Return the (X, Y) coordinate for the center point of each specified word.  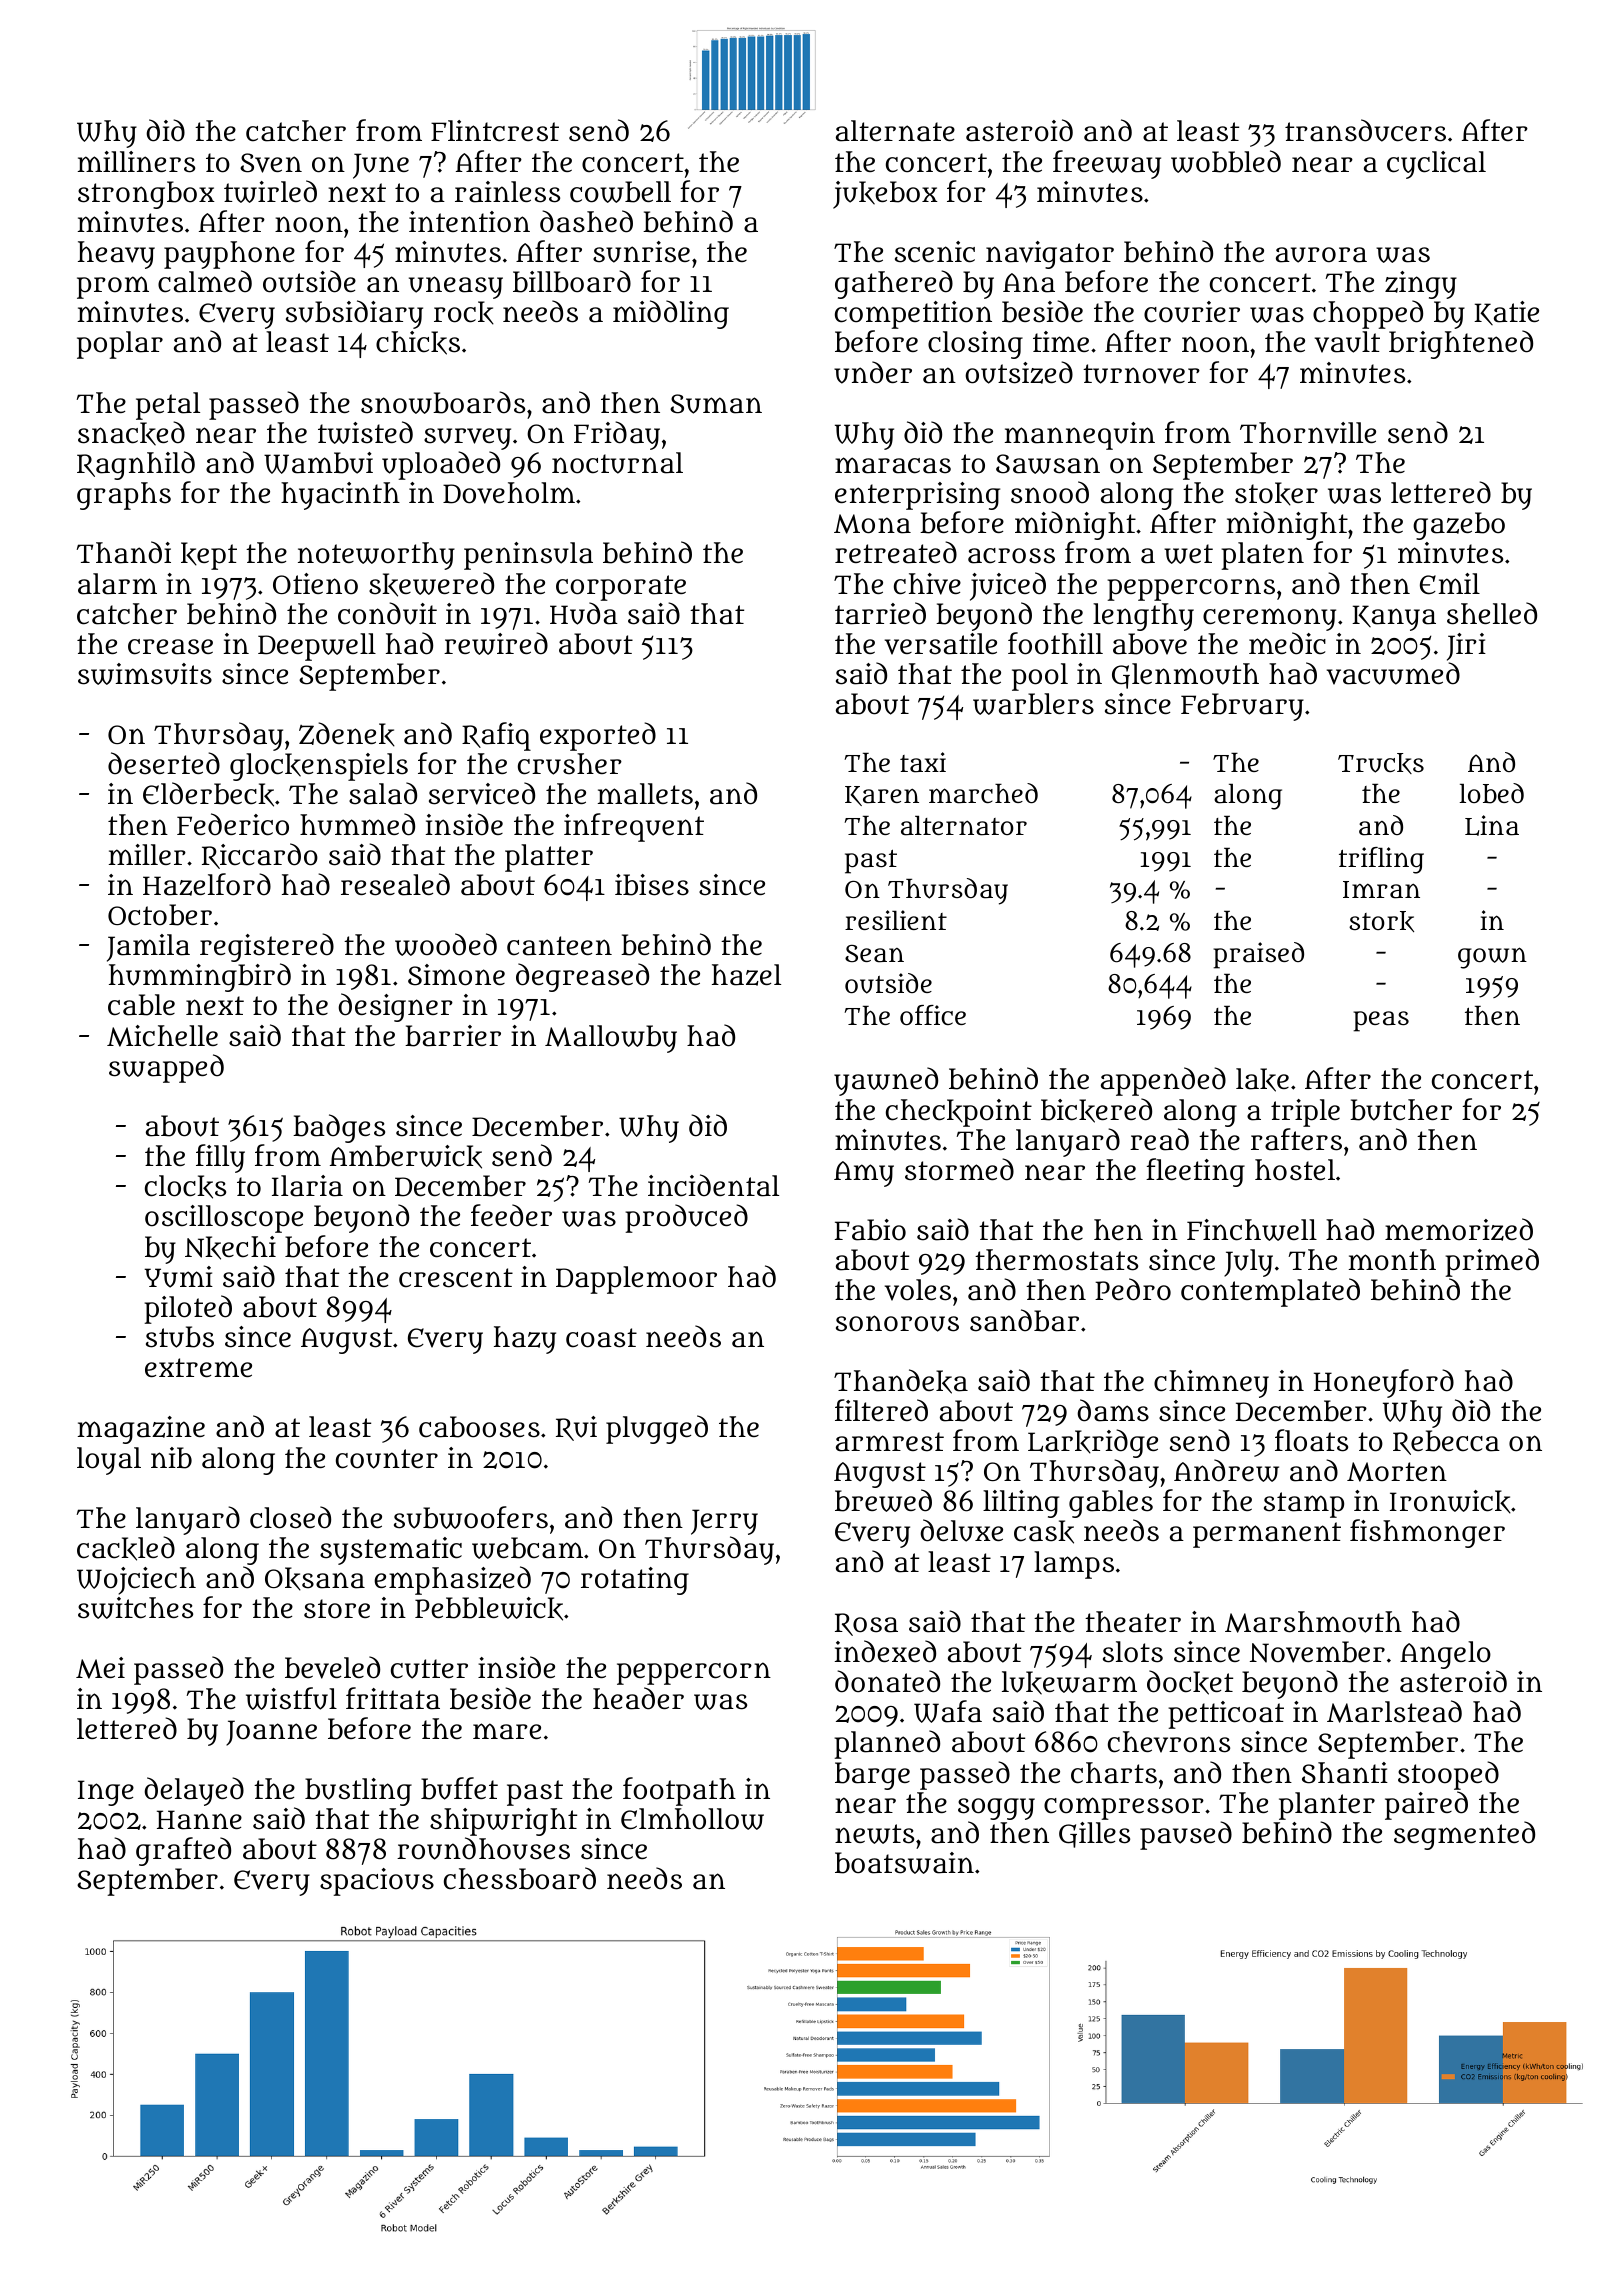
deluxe (961, 1530)
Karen (882, 796)
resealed (395, 884)
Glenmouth (1185, 676)
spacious (377, 1882)
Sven (271, 163)
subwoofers (471, 1517)
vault (1347, 342)
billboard (572, 281)
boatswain (904, 1863)
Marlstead (1394, 1711)
